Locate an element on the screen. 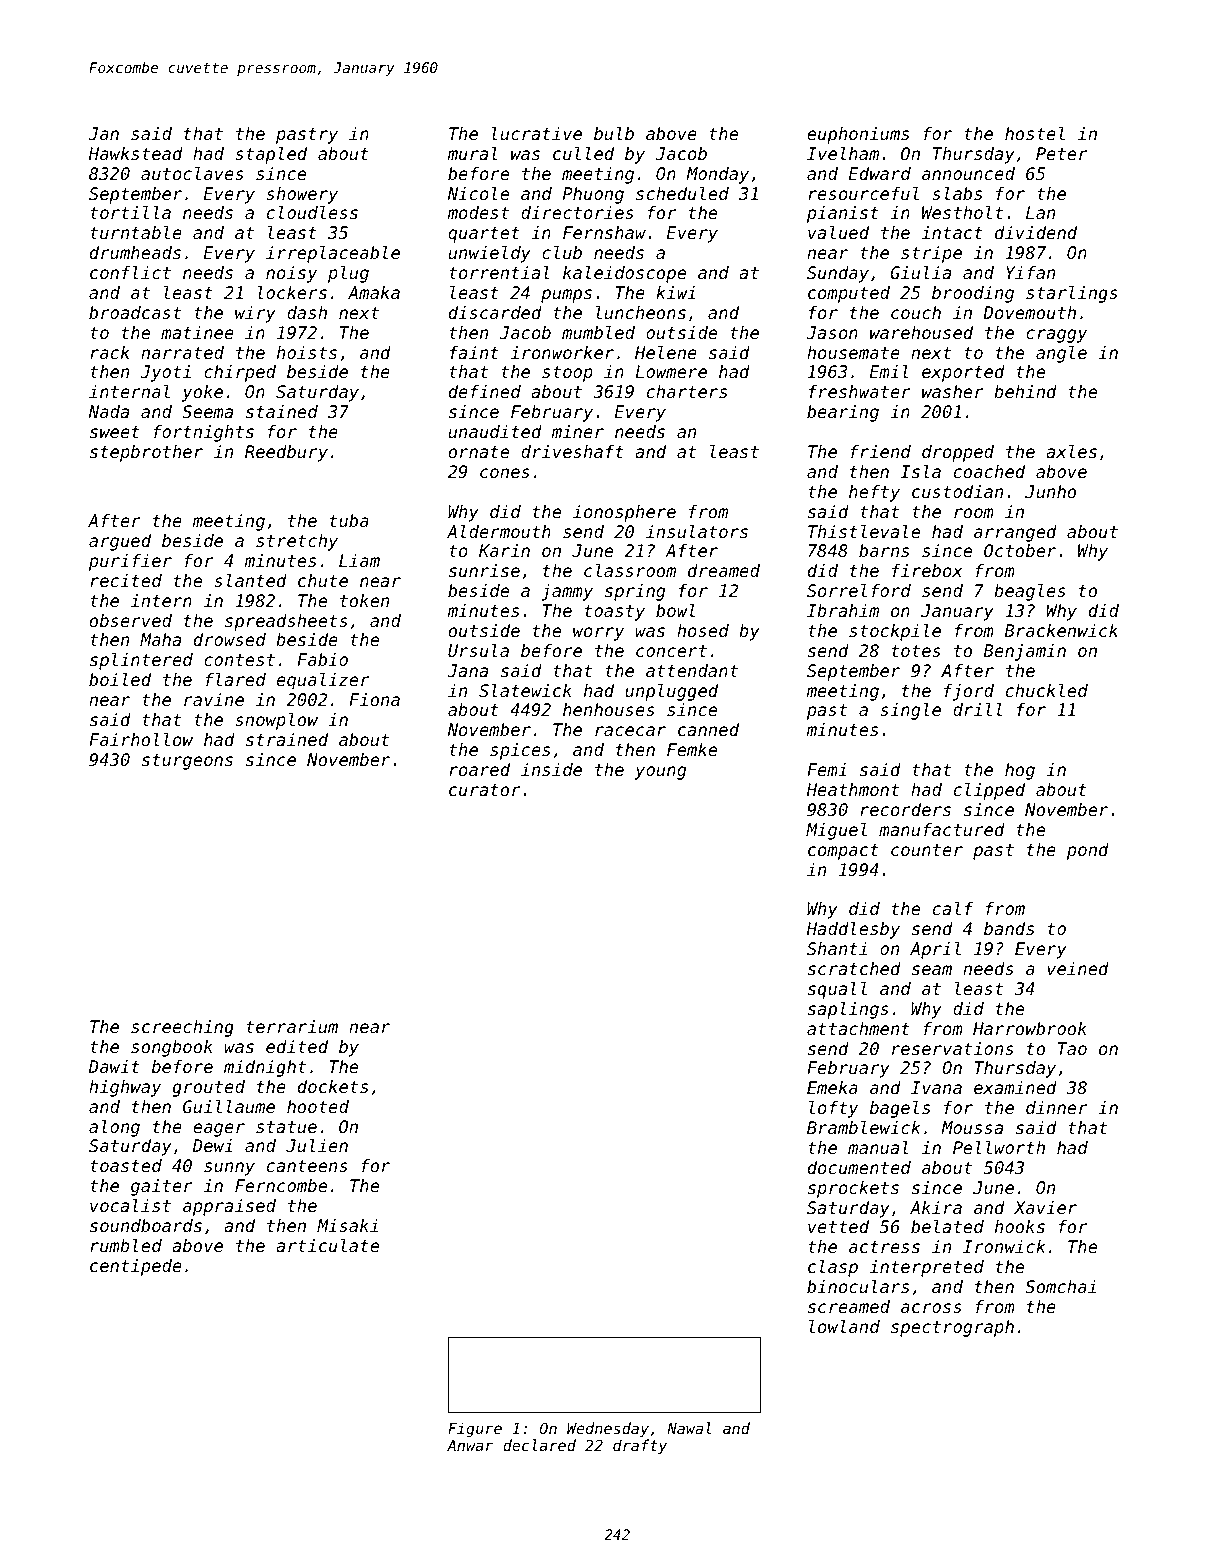 The image size is (1209, 1565). modest is located at coordinates (478, 212).
